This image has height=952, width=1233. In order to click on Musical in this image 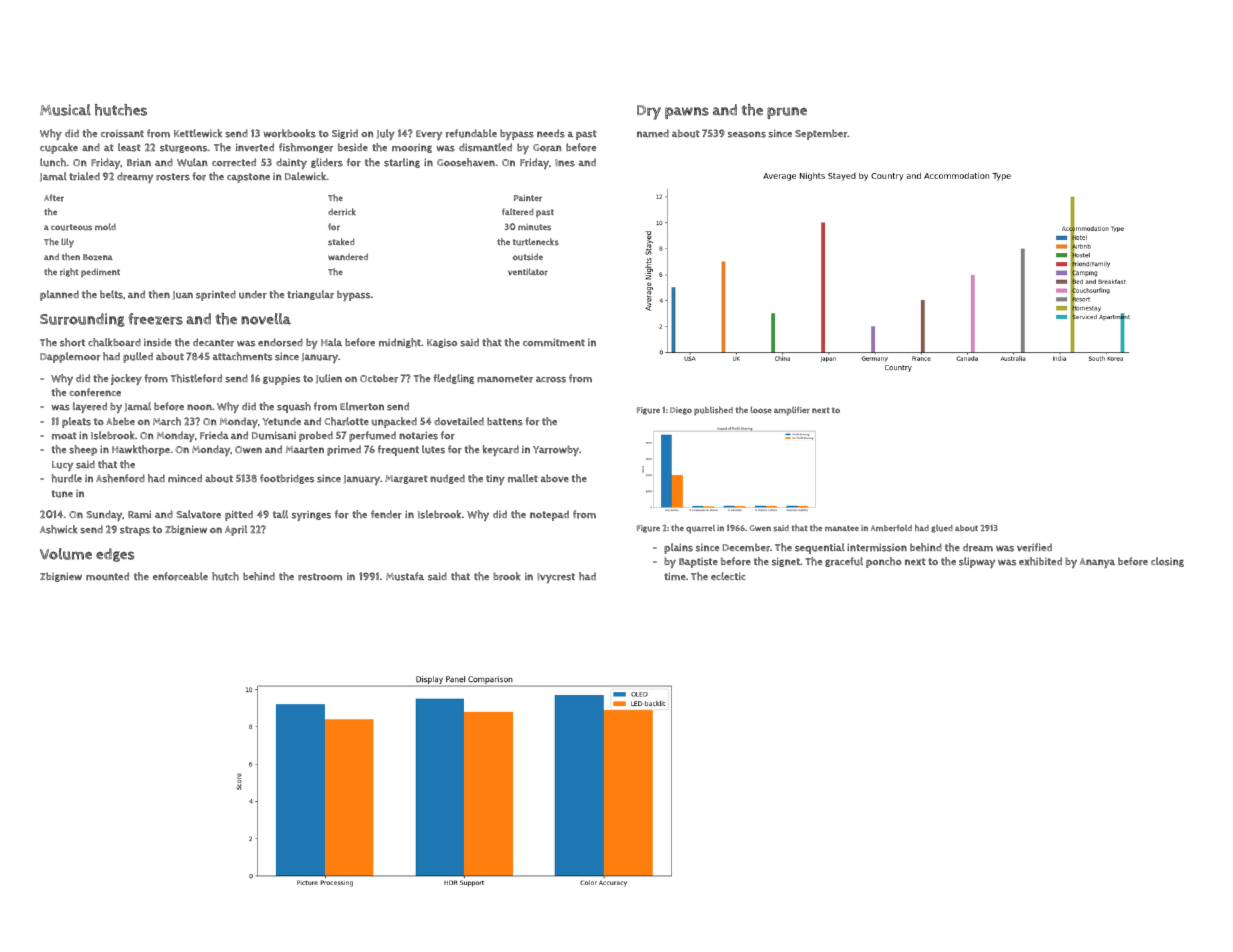, I will do `click(65, 110)`.
